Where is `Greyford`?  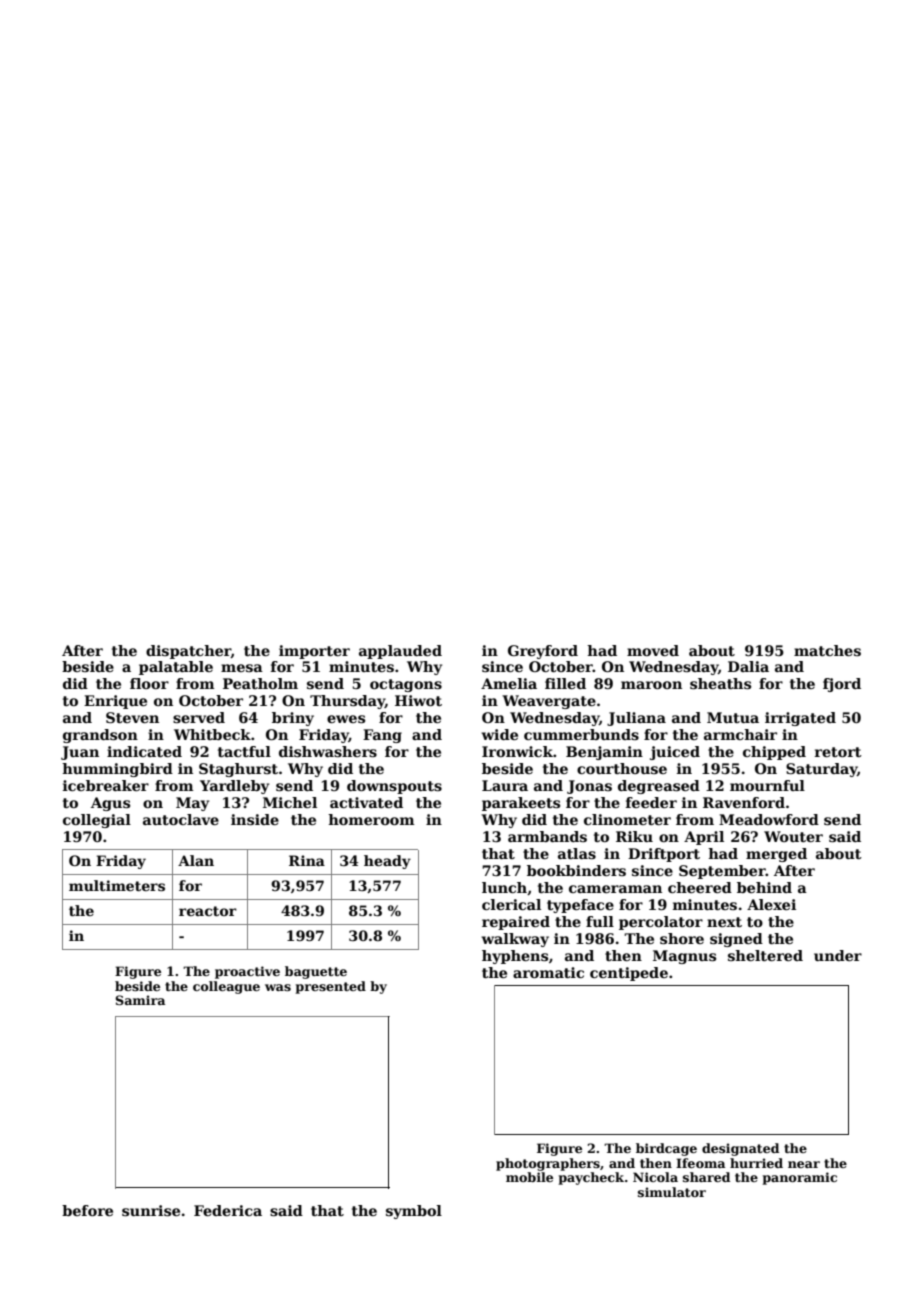
Greyford is located at coordinates (543, 652).
